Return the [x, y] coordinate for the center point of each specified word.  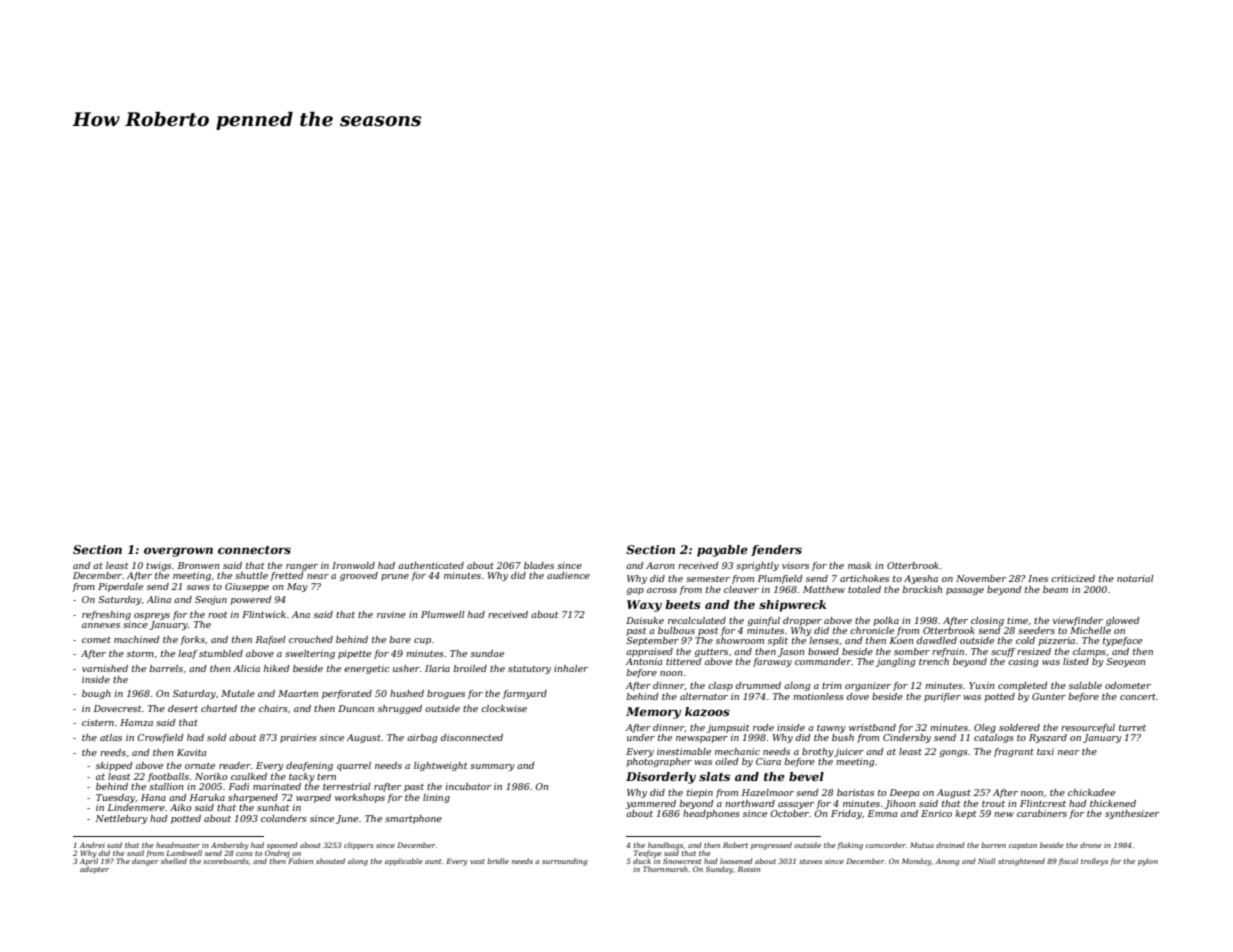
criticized [1073, 578]
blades [539, 565]
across [662, 590]
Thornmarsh [665, 869]
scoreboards [226, 861]
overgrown [178, 552]
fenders [776, 550]
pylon [1148, 862]
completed [1022, 686]
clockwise [504, 708]
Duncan [356, 708]
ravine [391, 614]
